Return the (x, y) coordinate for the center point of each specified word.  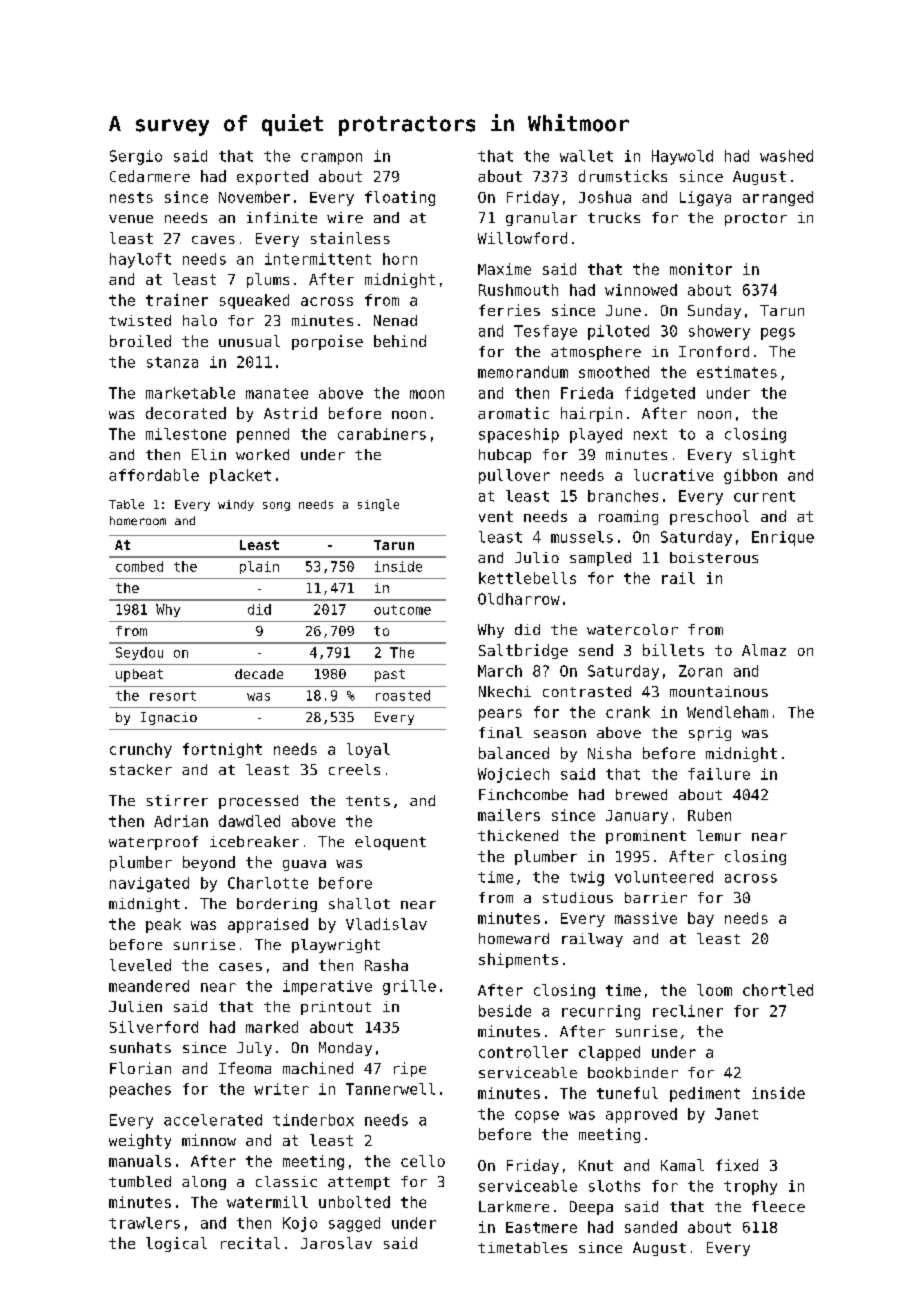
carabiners (382, 434)
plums (268, 280)
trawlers (144, 1223)
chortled (778, 990)
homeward (514, 938)
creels (354, 769)
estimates (737, 372)
